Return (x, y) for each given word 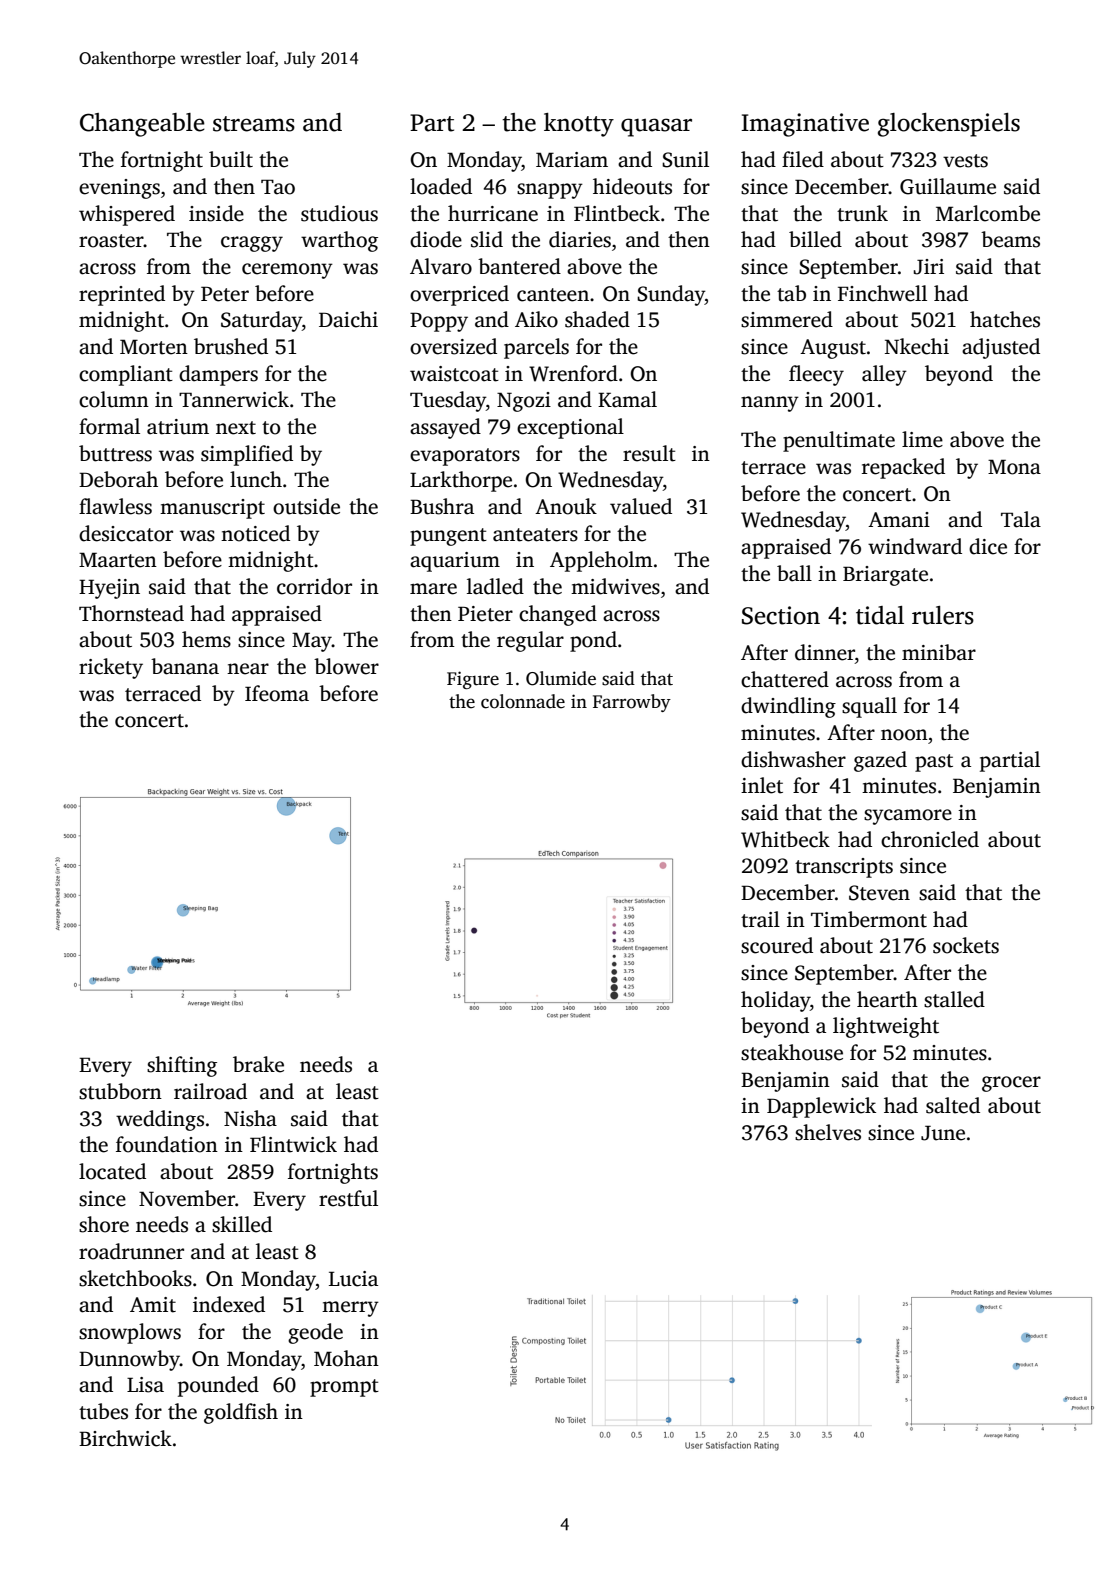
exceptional (570, 428)
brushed (231, 346)
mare (433, 589)
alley (884, 375)
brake (258, 1064)
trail (760, 919)
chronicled (930, 839)
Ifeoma (277, 693)
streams (254, 124)
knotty (579, 125)
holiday (775, 1001)
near (248, 669)
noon (904, 735)
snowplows (130, 1333)
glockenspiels (949, 125)
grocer (1011, 1084)
